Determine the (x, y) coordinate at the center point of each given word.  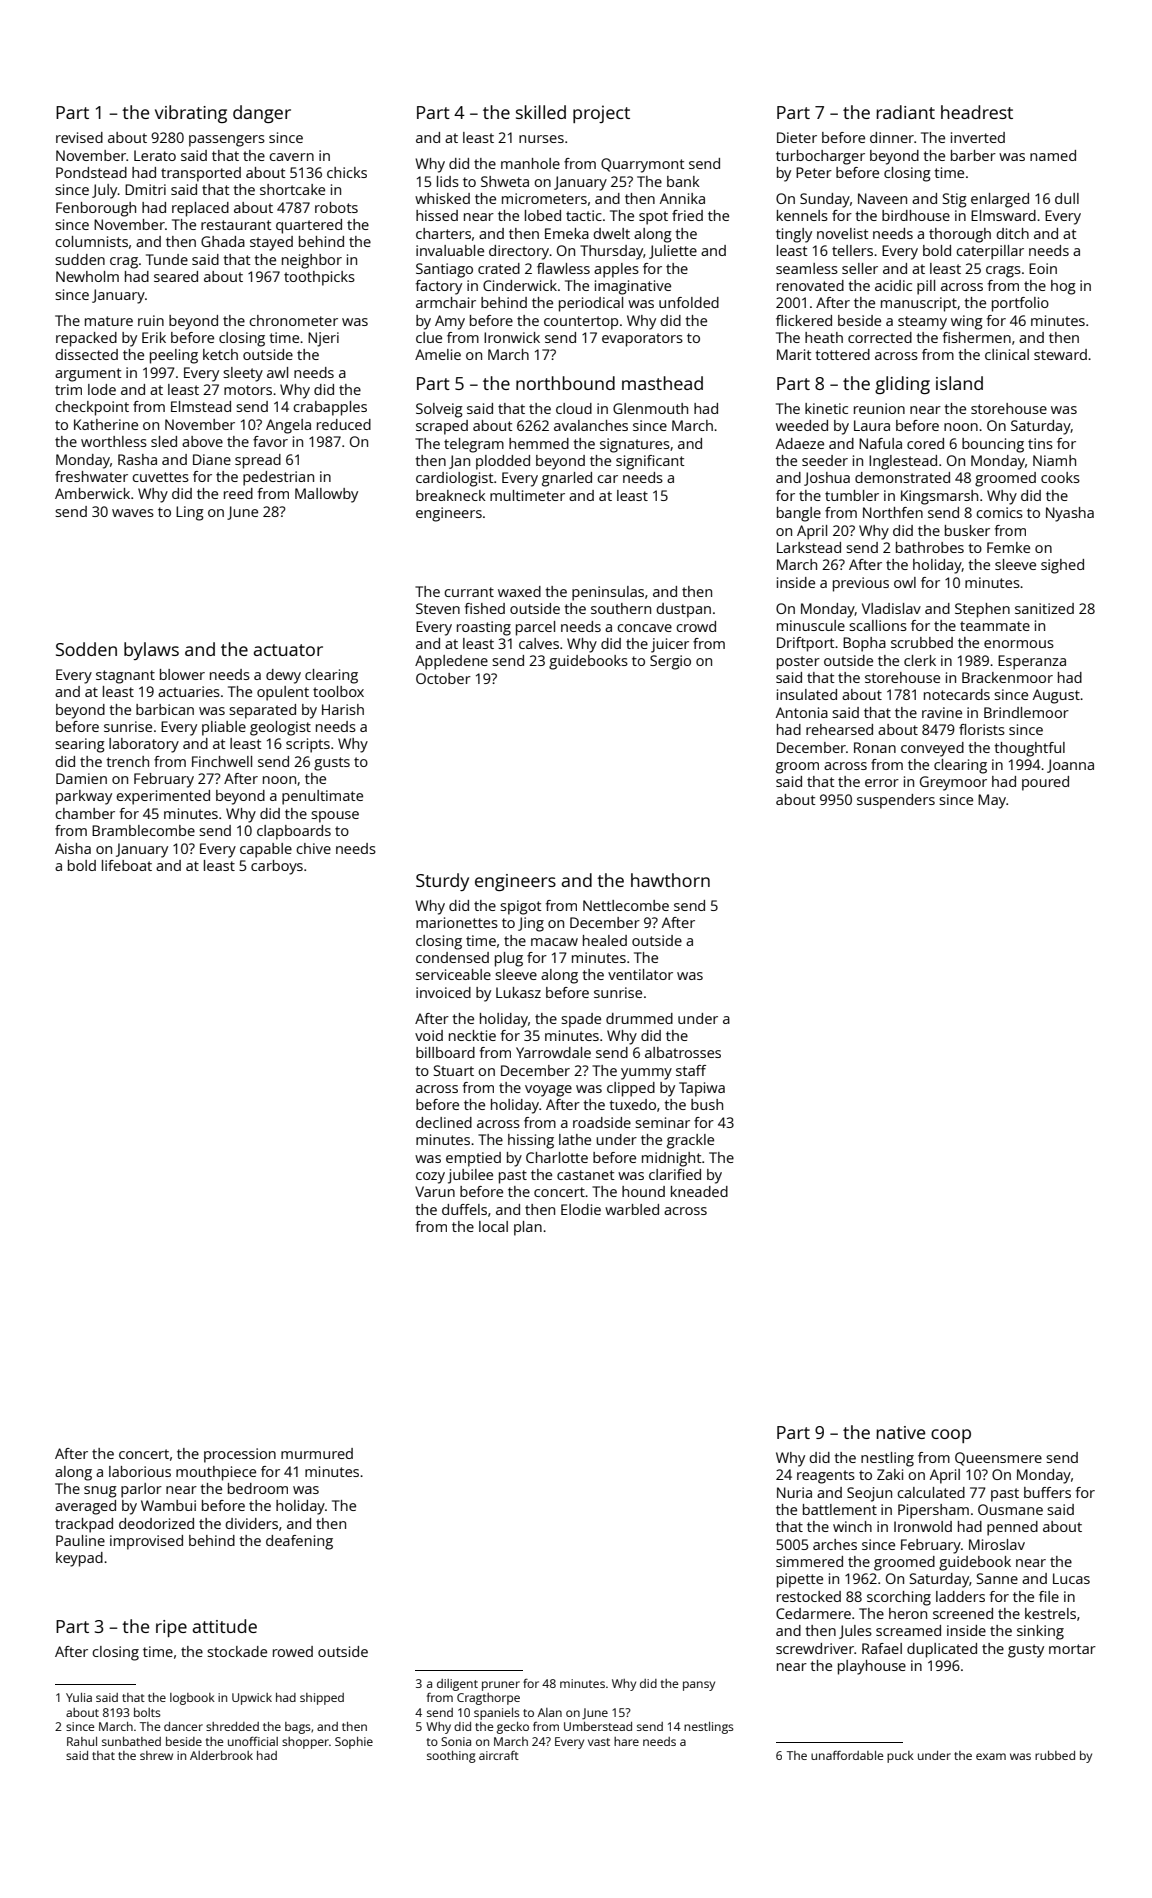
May (992, 801)
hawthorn (670, 880)
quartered (309, 226)
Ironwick (512, 337)
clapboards (294, 832)
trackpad (84, 1525)
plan (528, 1228)
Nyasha (1070, 514)
